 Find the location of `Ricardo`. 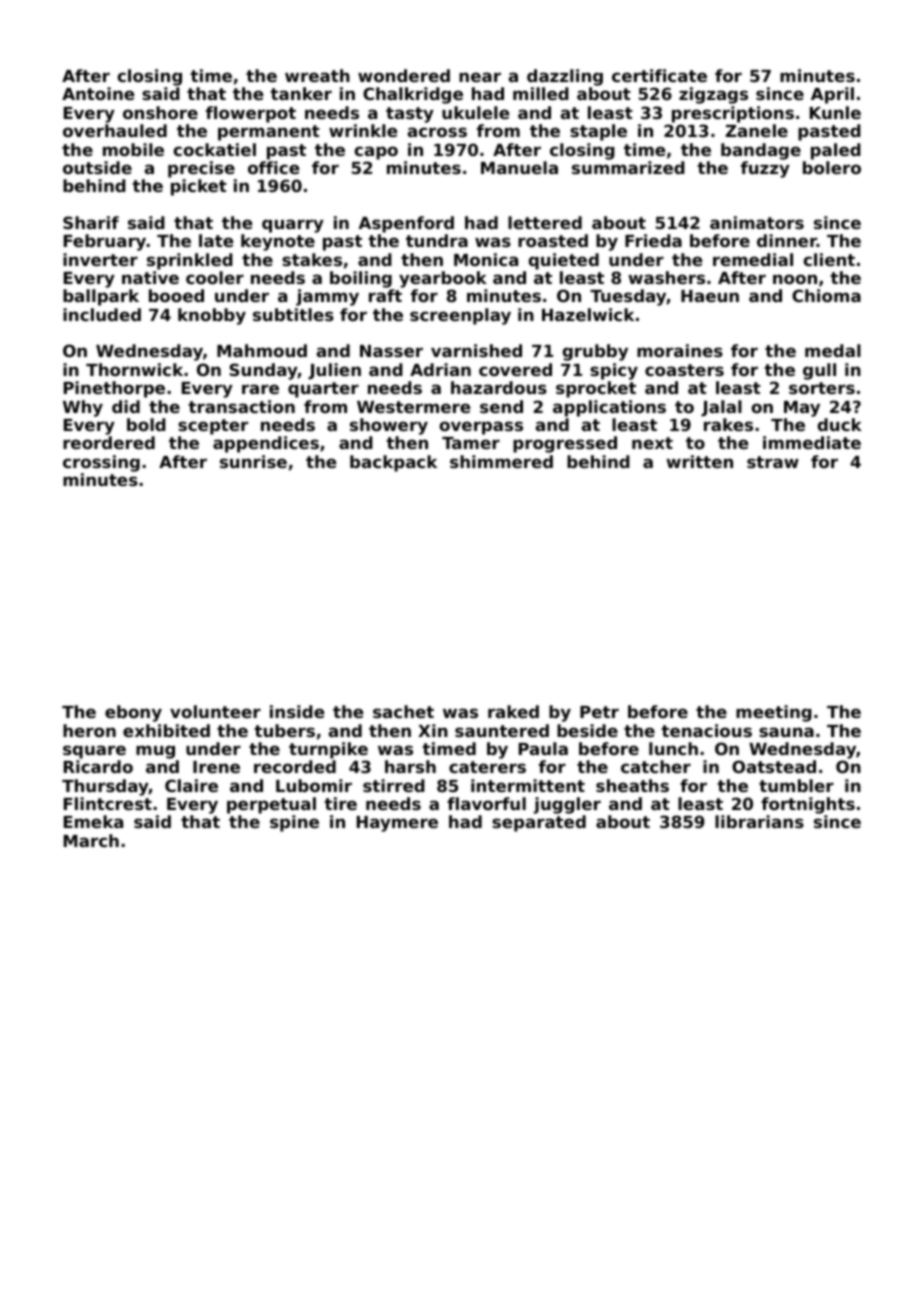

Ricardo is located at coordinates (98, 766).
